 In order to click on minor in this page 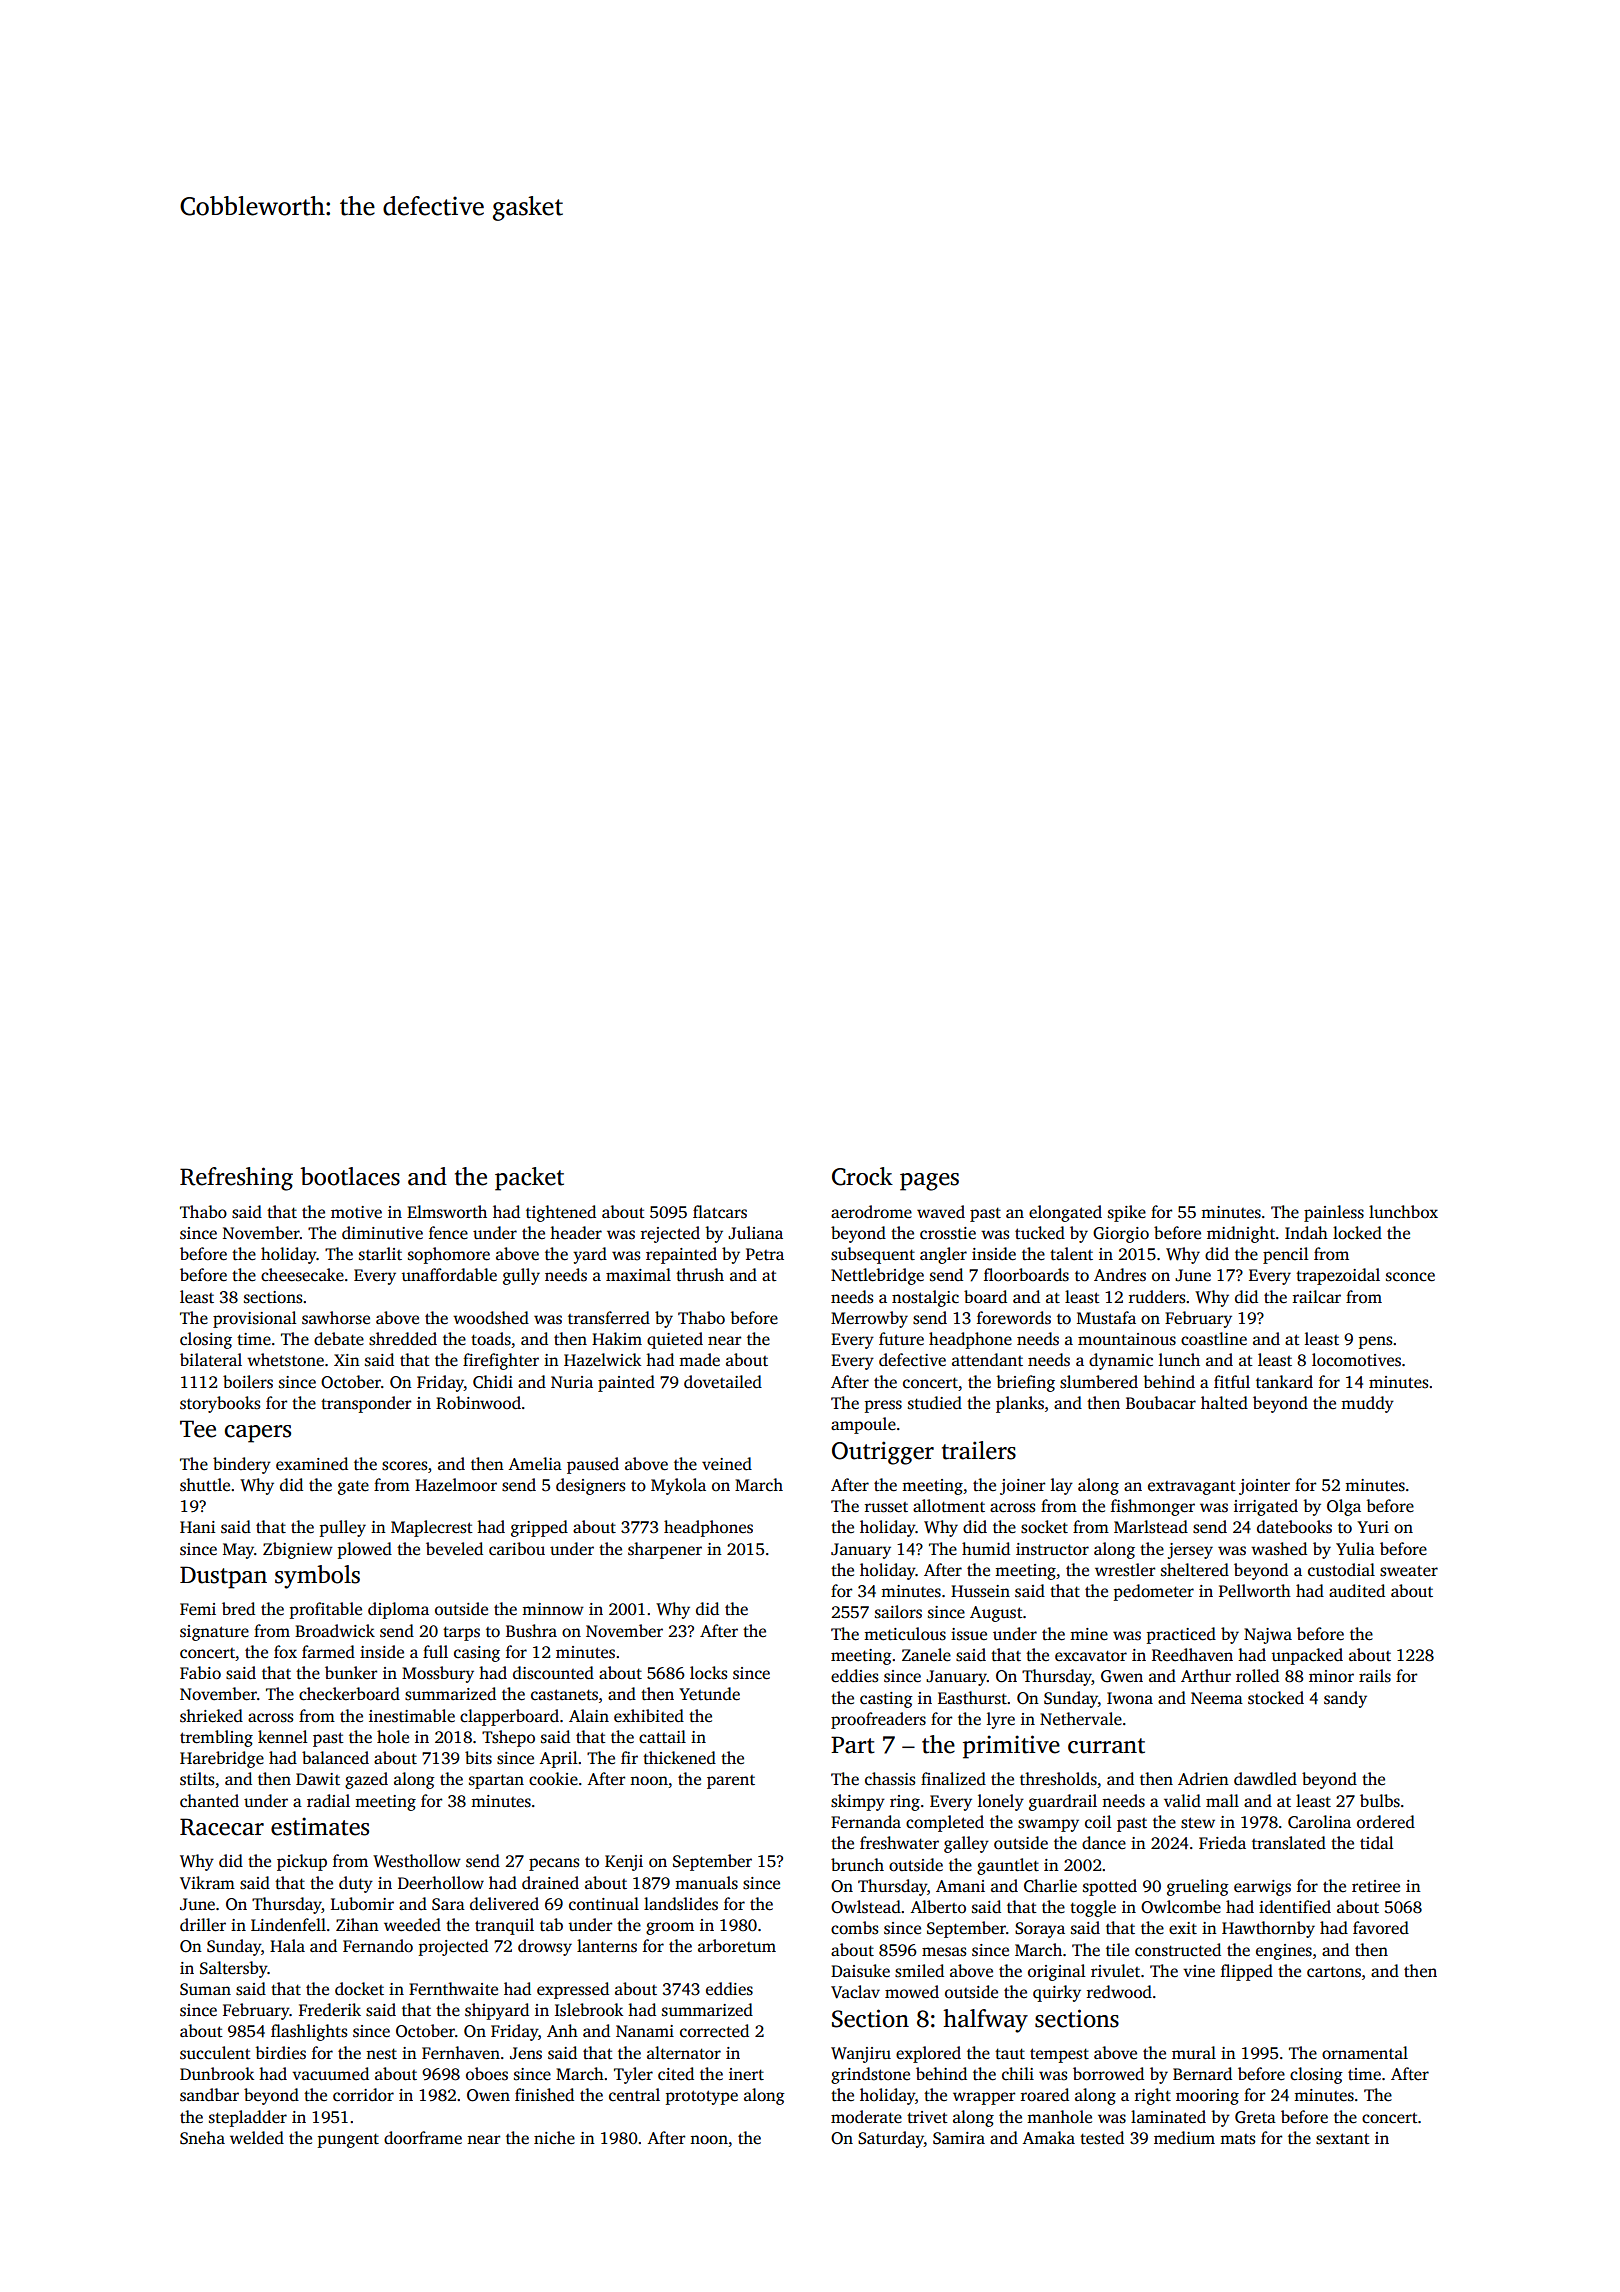, I will do `click(1331, 1676)`.
